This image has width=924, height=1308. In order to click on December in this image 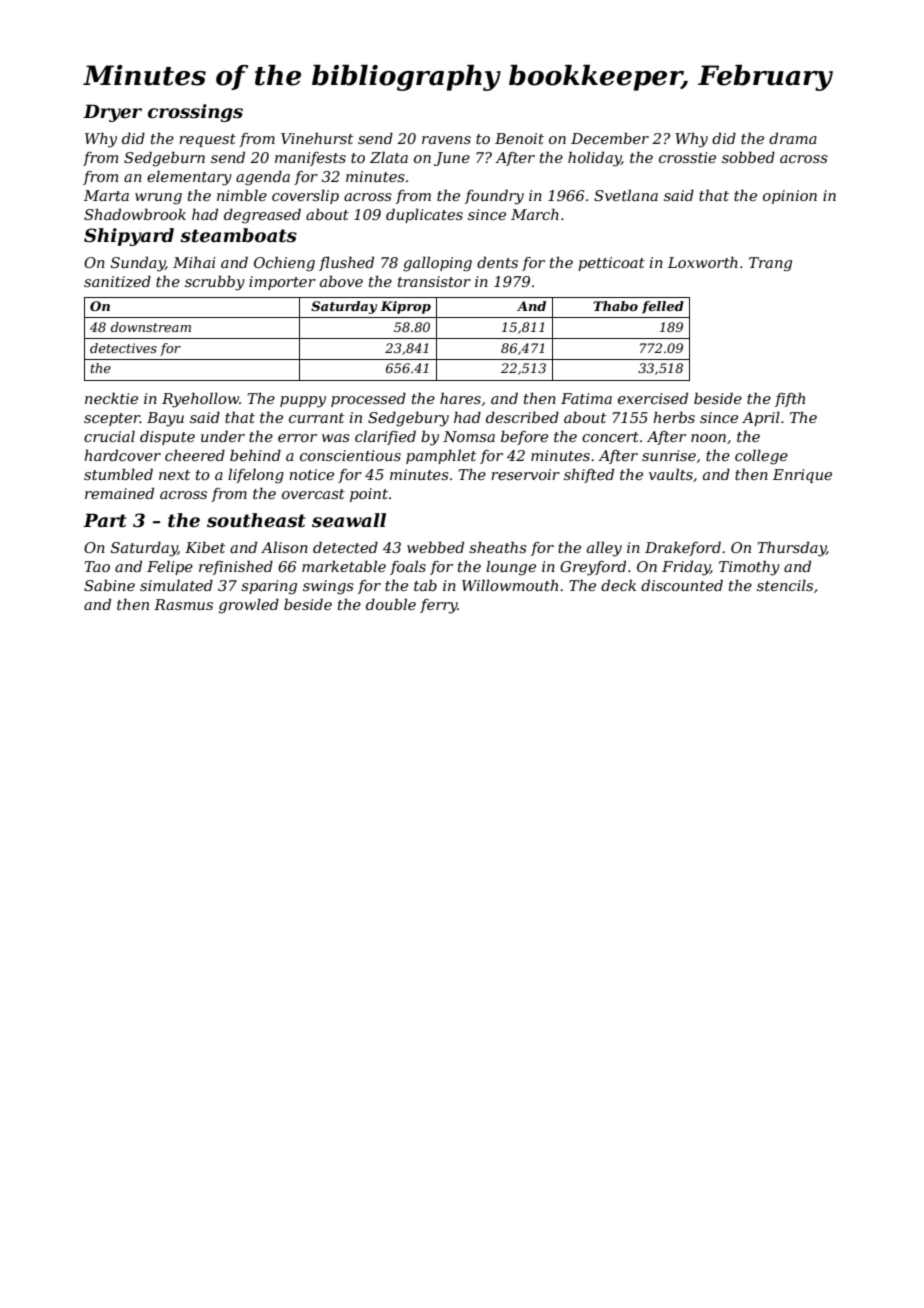, I will do `click(610, 138)`.
